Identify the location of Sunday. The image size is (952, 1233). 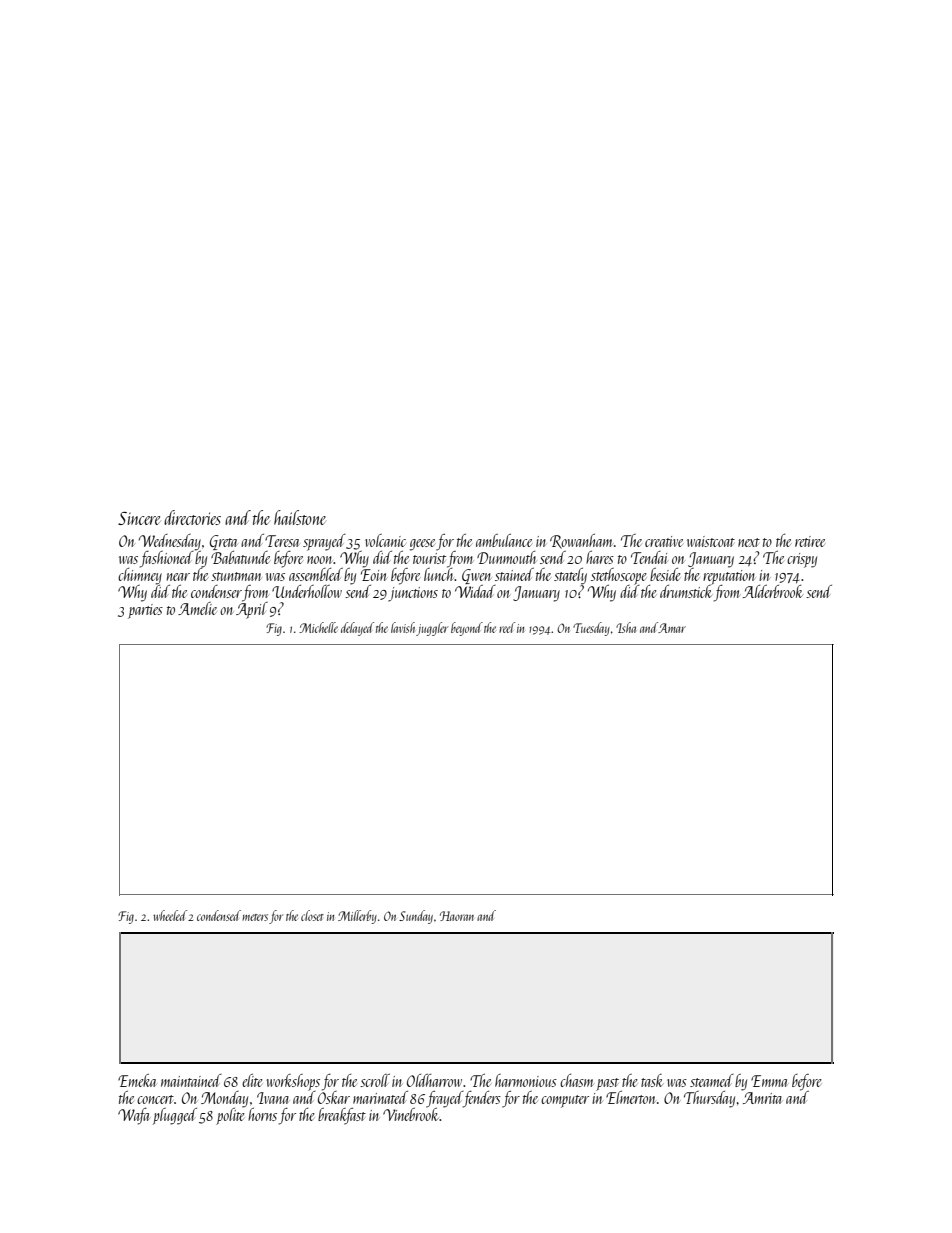
(416, 917).
